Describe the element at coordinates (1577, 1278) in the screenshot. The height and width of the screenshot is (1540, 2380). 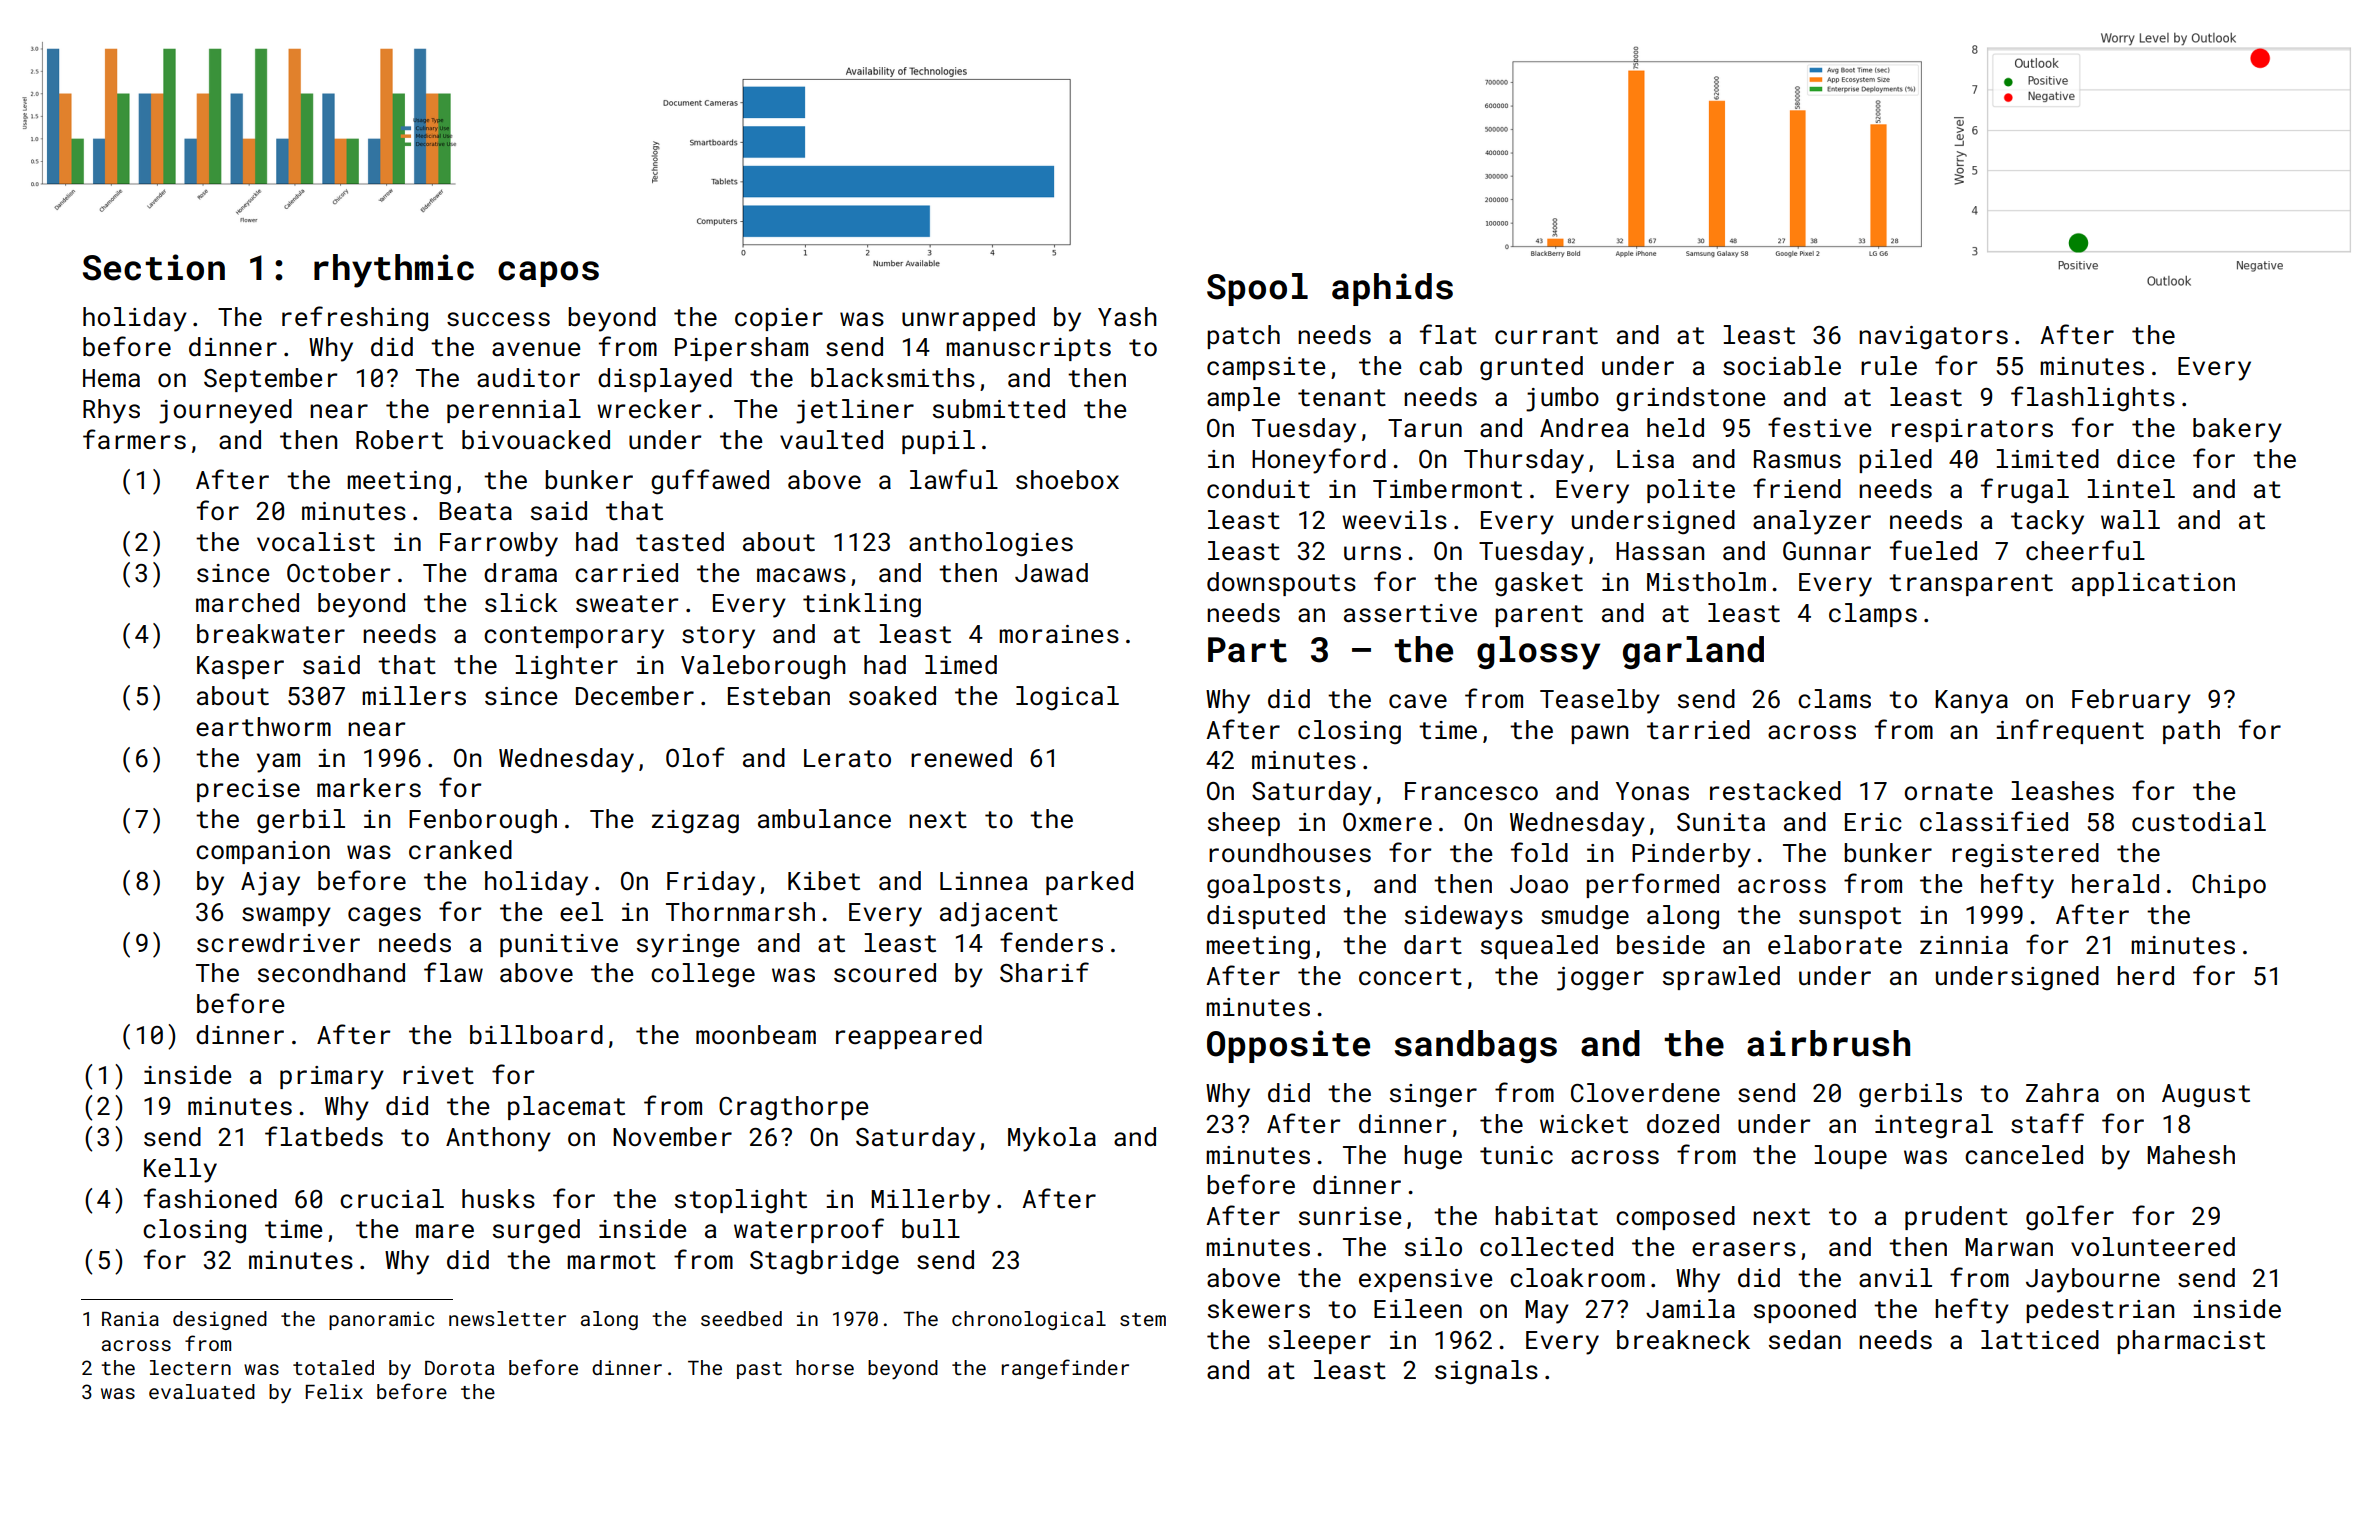
I see `cloakroom` at that location.
